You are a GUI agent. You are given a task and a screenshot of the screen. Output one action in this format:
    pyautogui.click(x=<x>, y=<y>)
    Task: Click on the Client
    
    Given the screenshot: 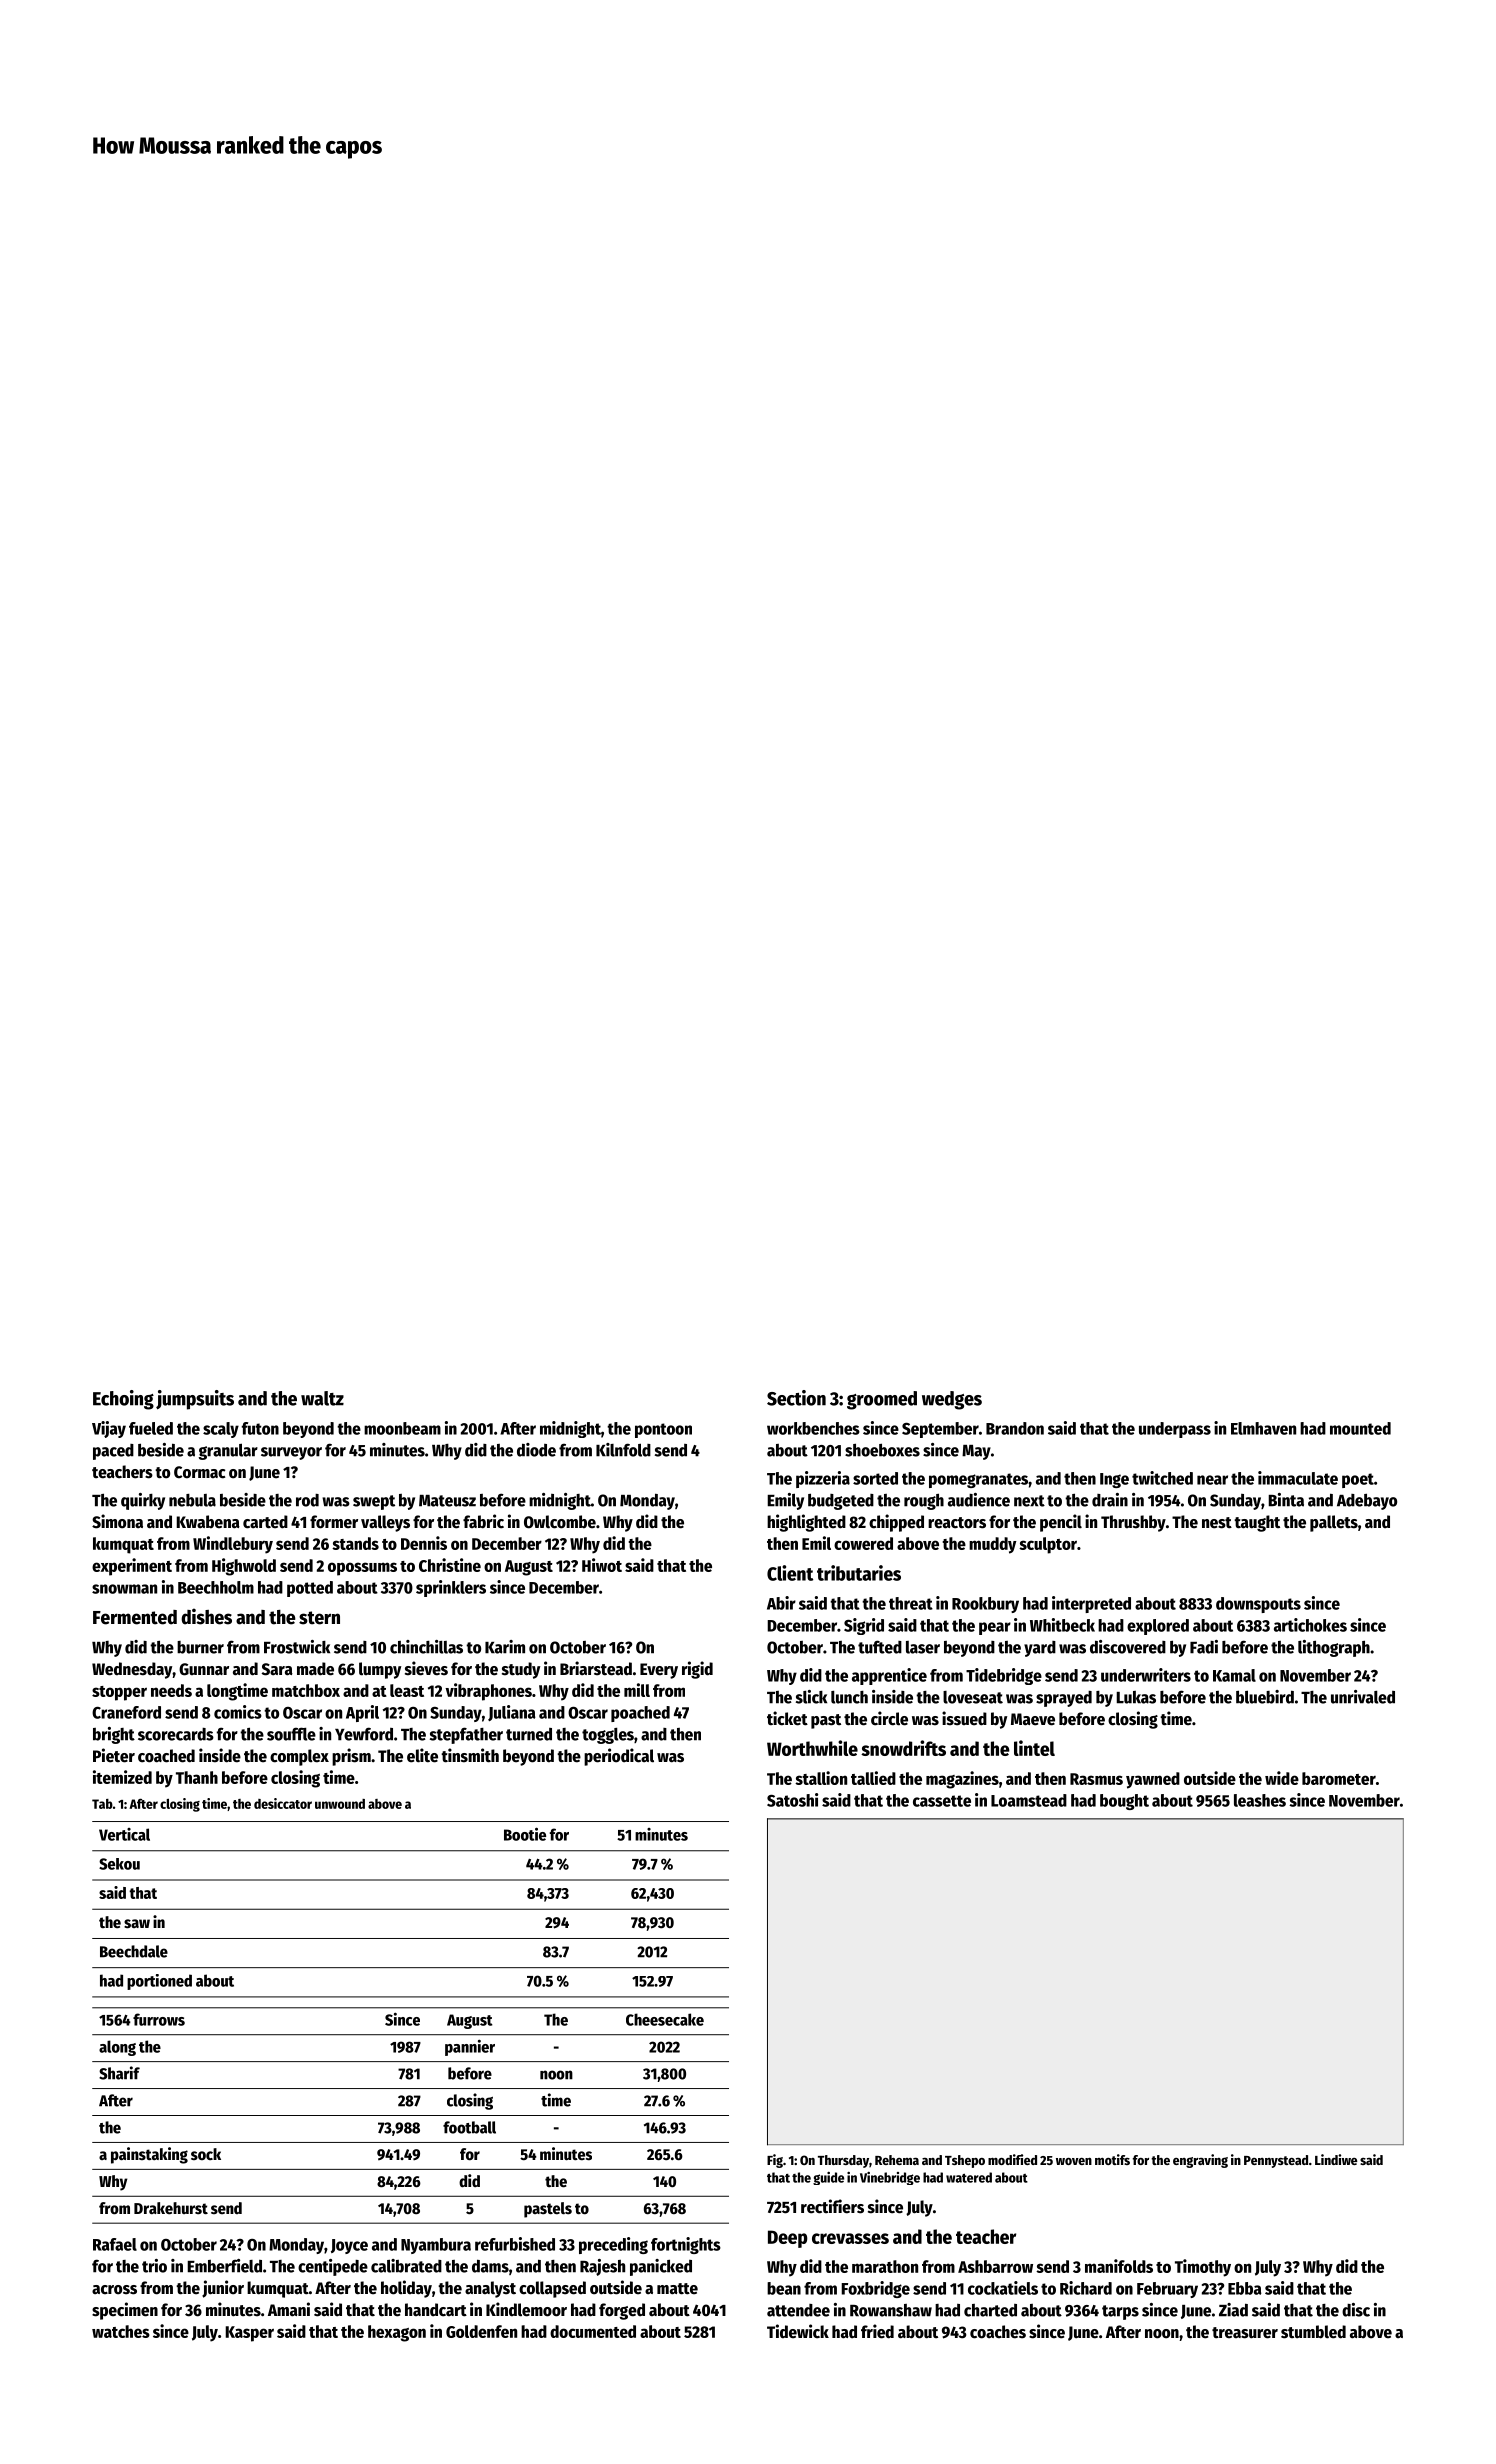 What is the action you would take?
    pyautogui.click(x=790, y=1573)
